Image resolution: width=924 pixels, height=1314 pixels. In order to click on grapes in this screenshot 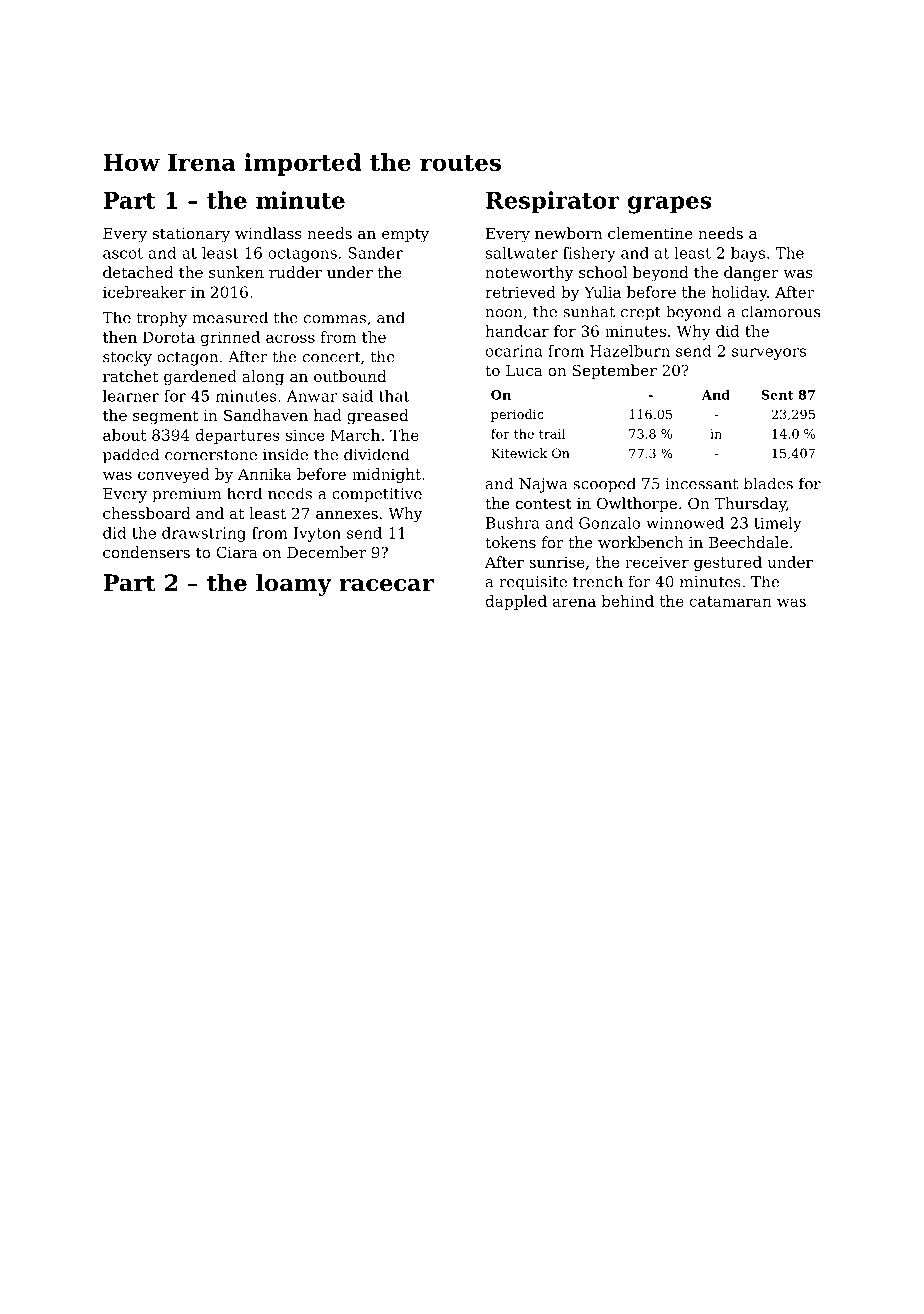, I will do `click(669, 205)`.
